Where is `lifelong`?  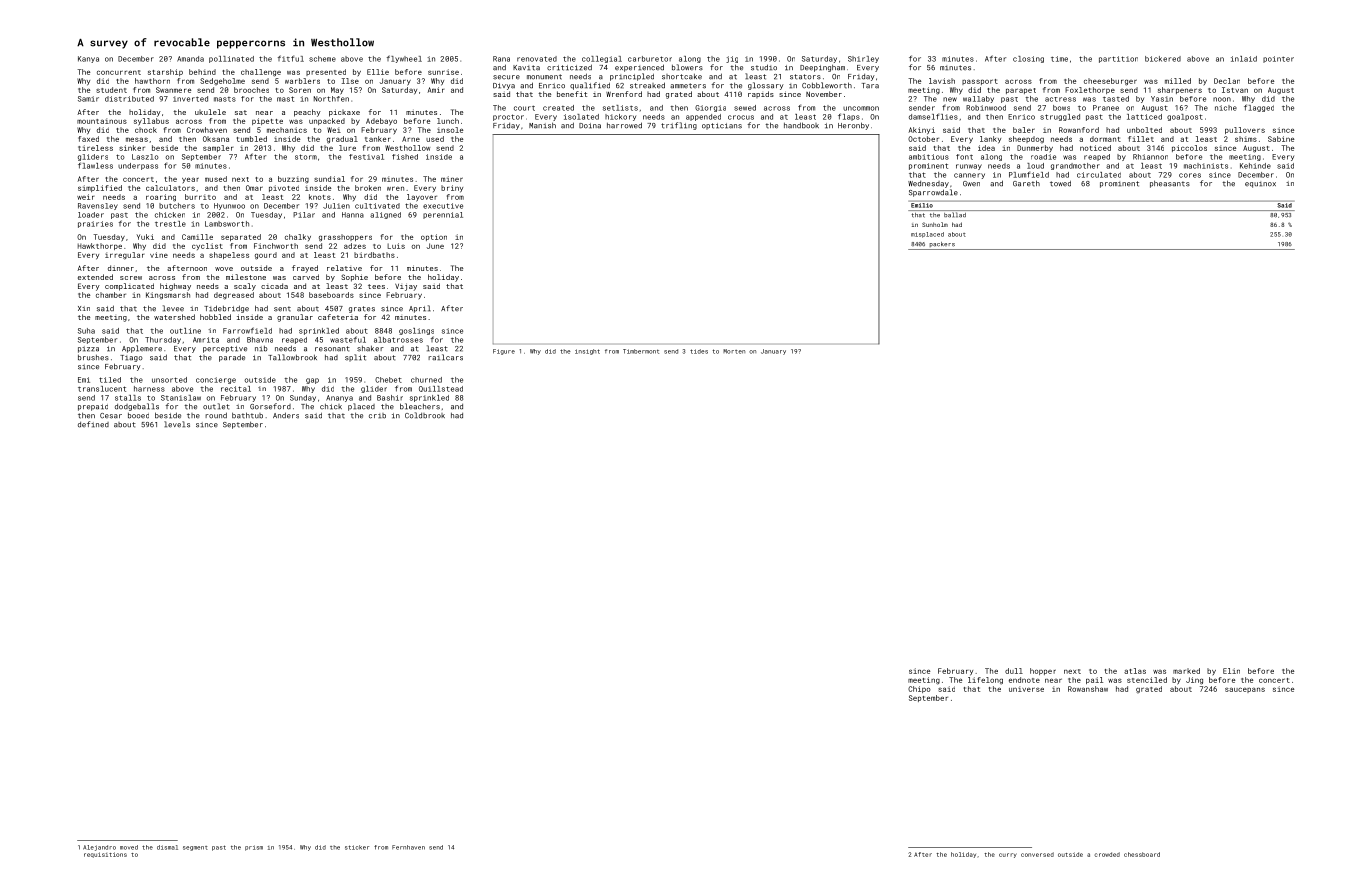 lifelong is located at coordinates (985, 681).
